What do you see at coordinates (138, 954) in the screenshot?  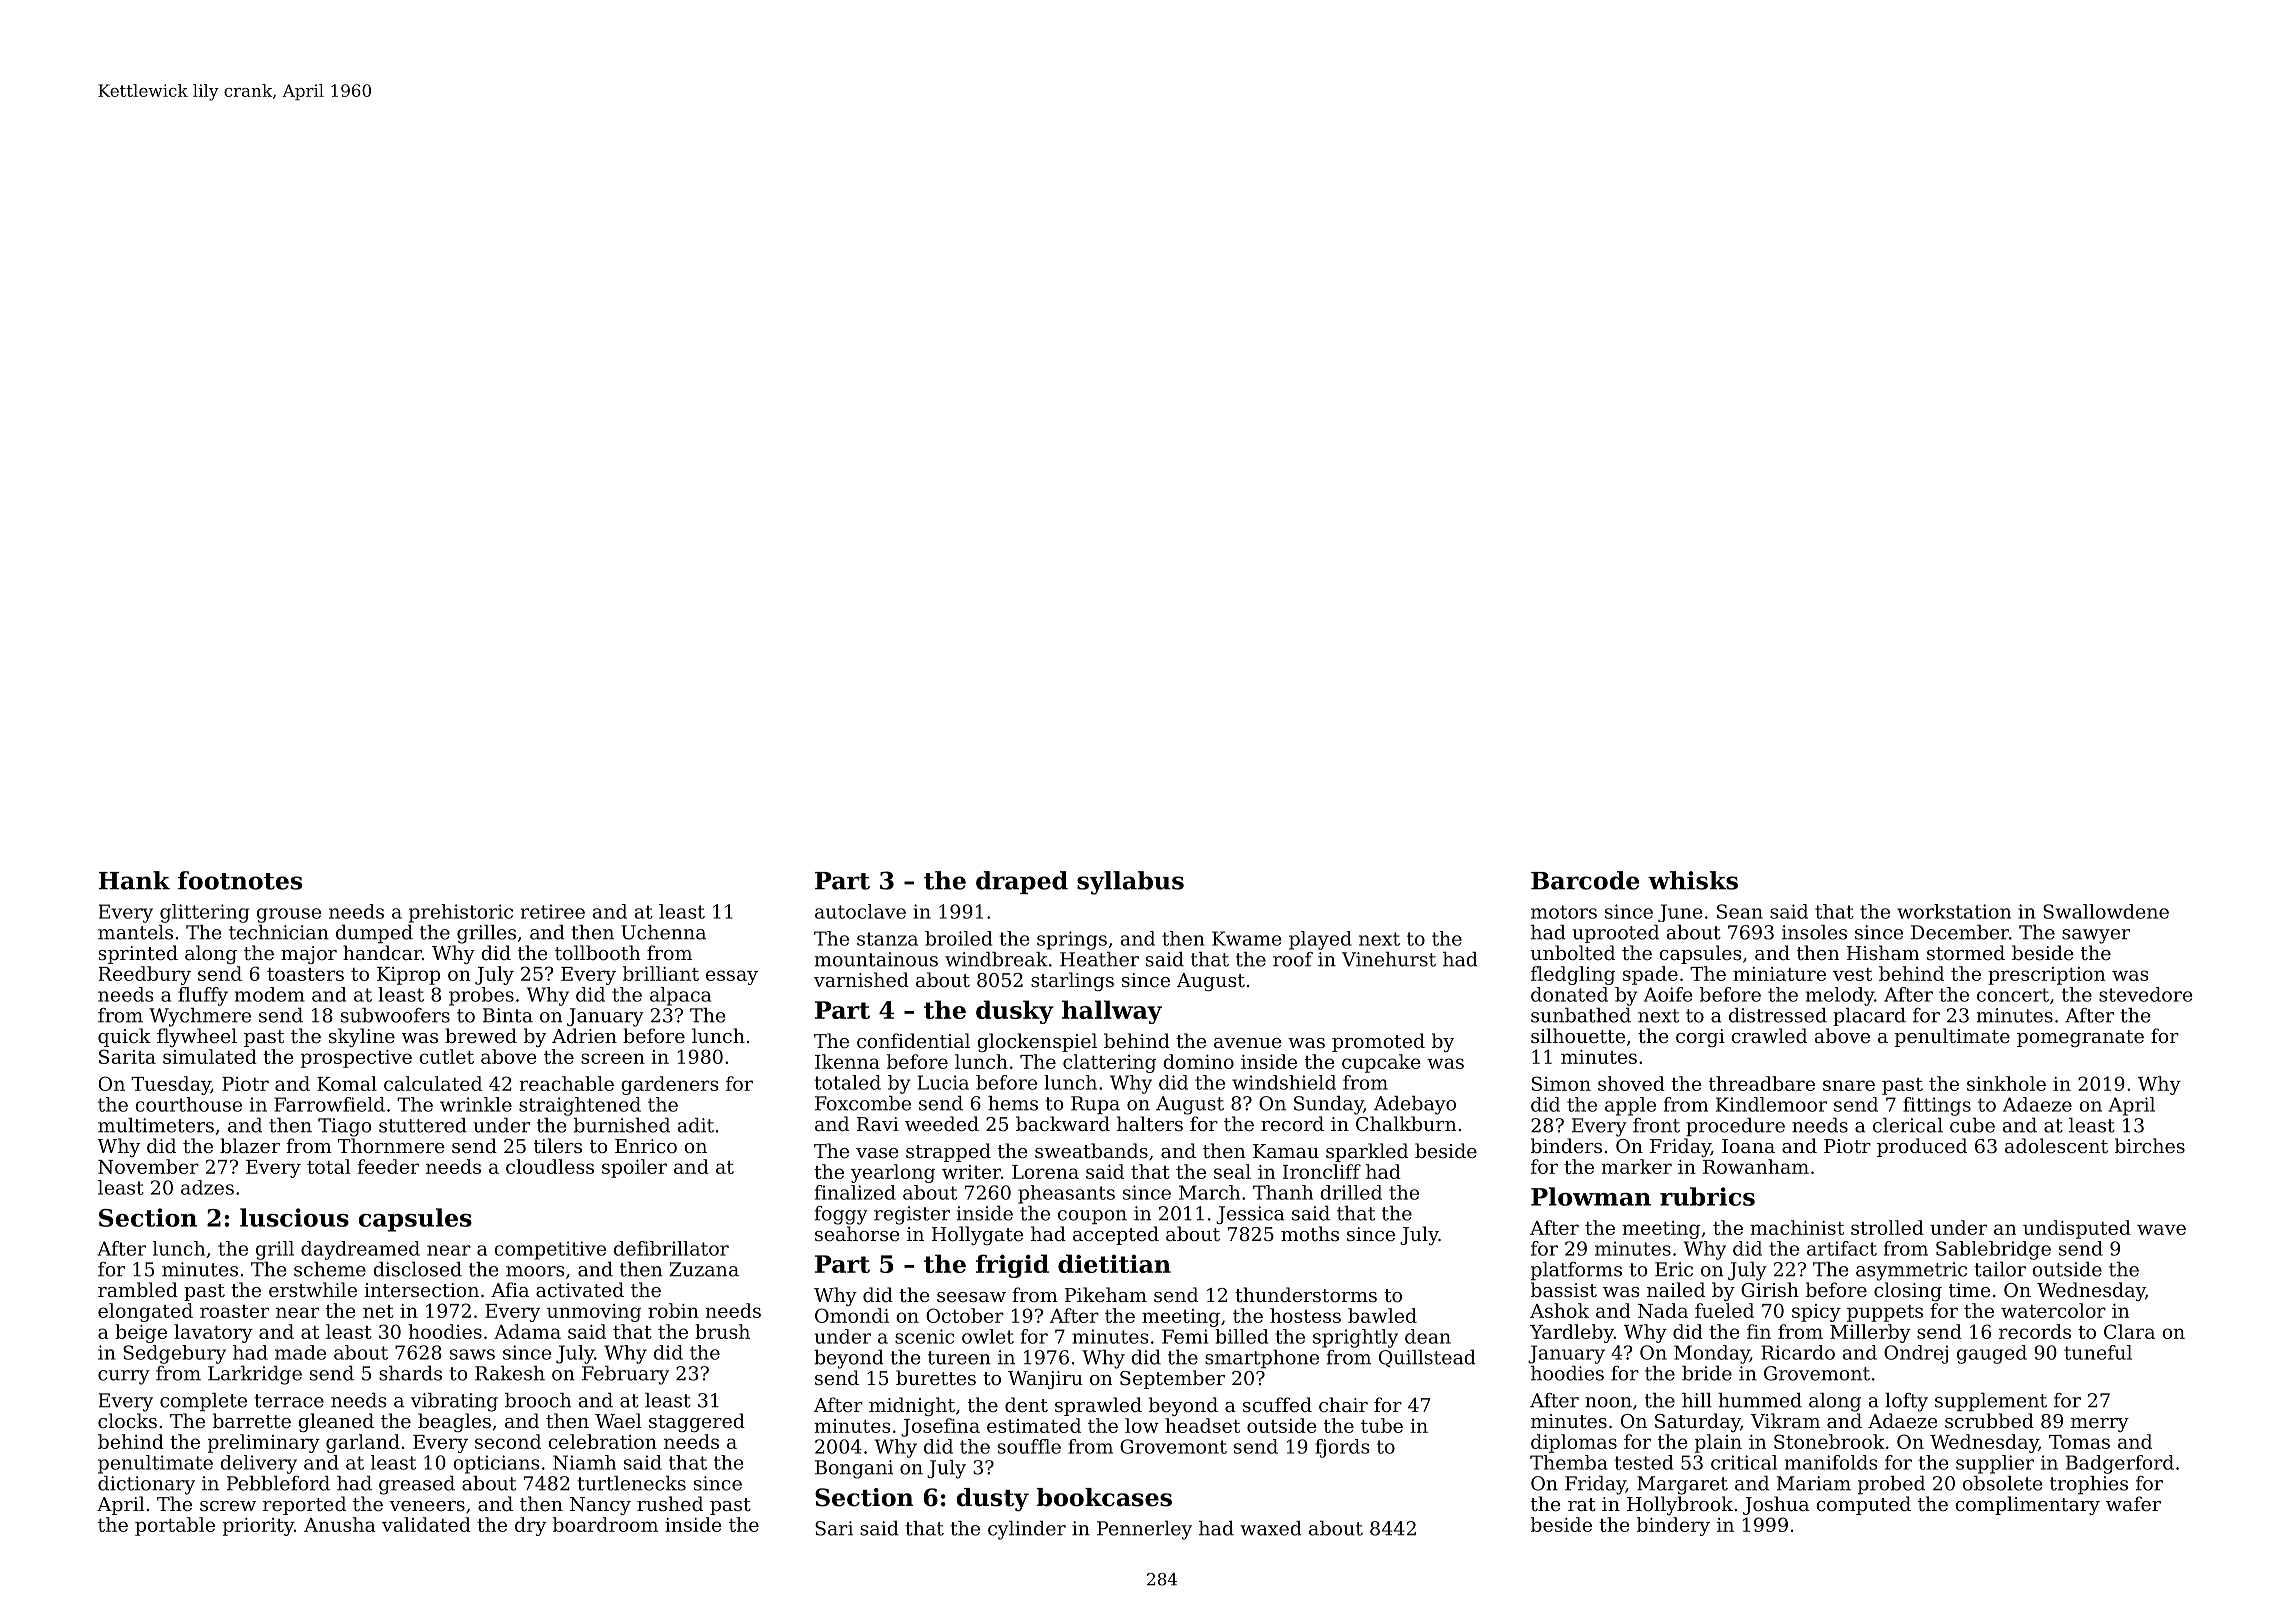 I see `sprinted` at bounding box center [138, 954].
